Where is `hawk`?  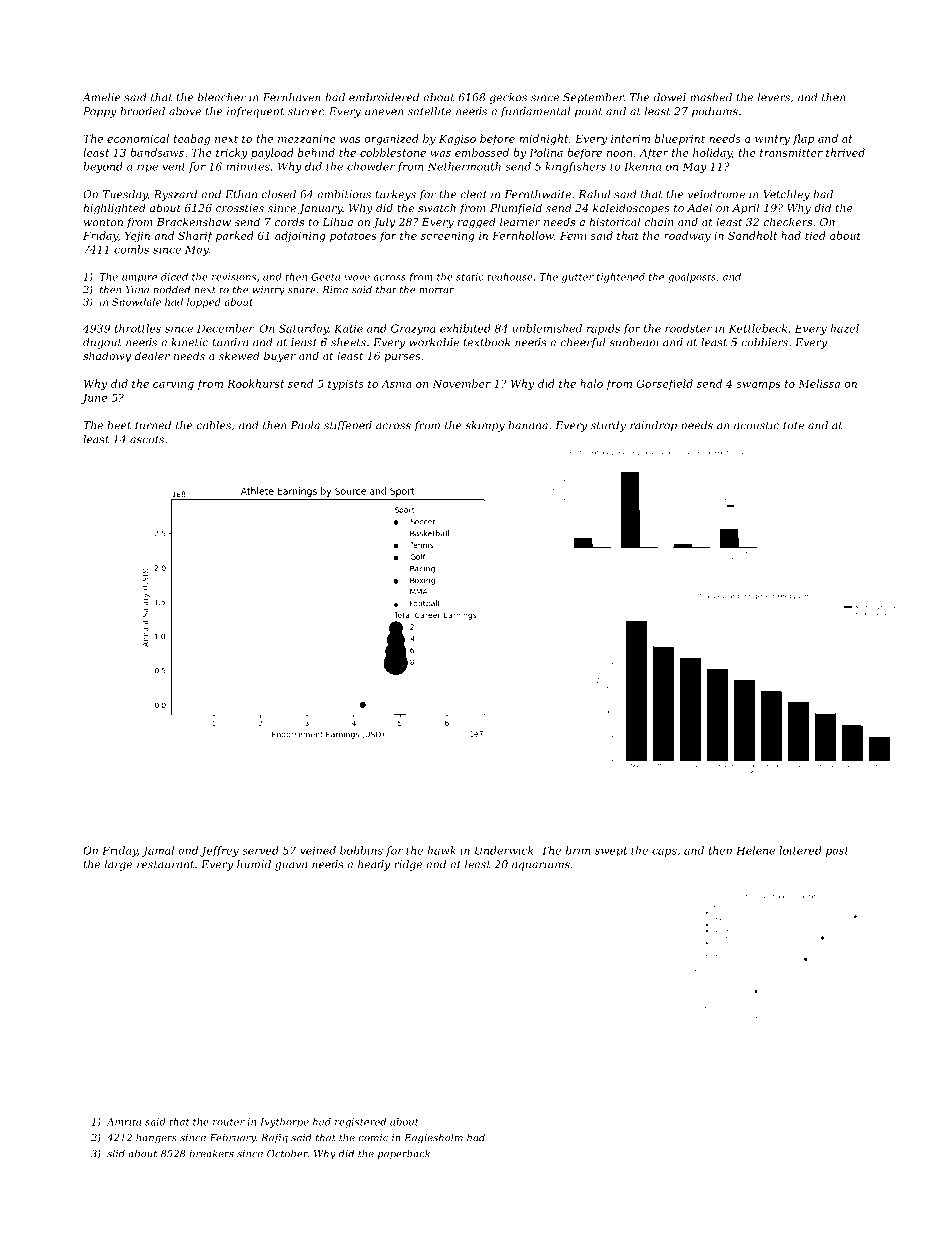
hawk is located at coordinates (441, 850).
